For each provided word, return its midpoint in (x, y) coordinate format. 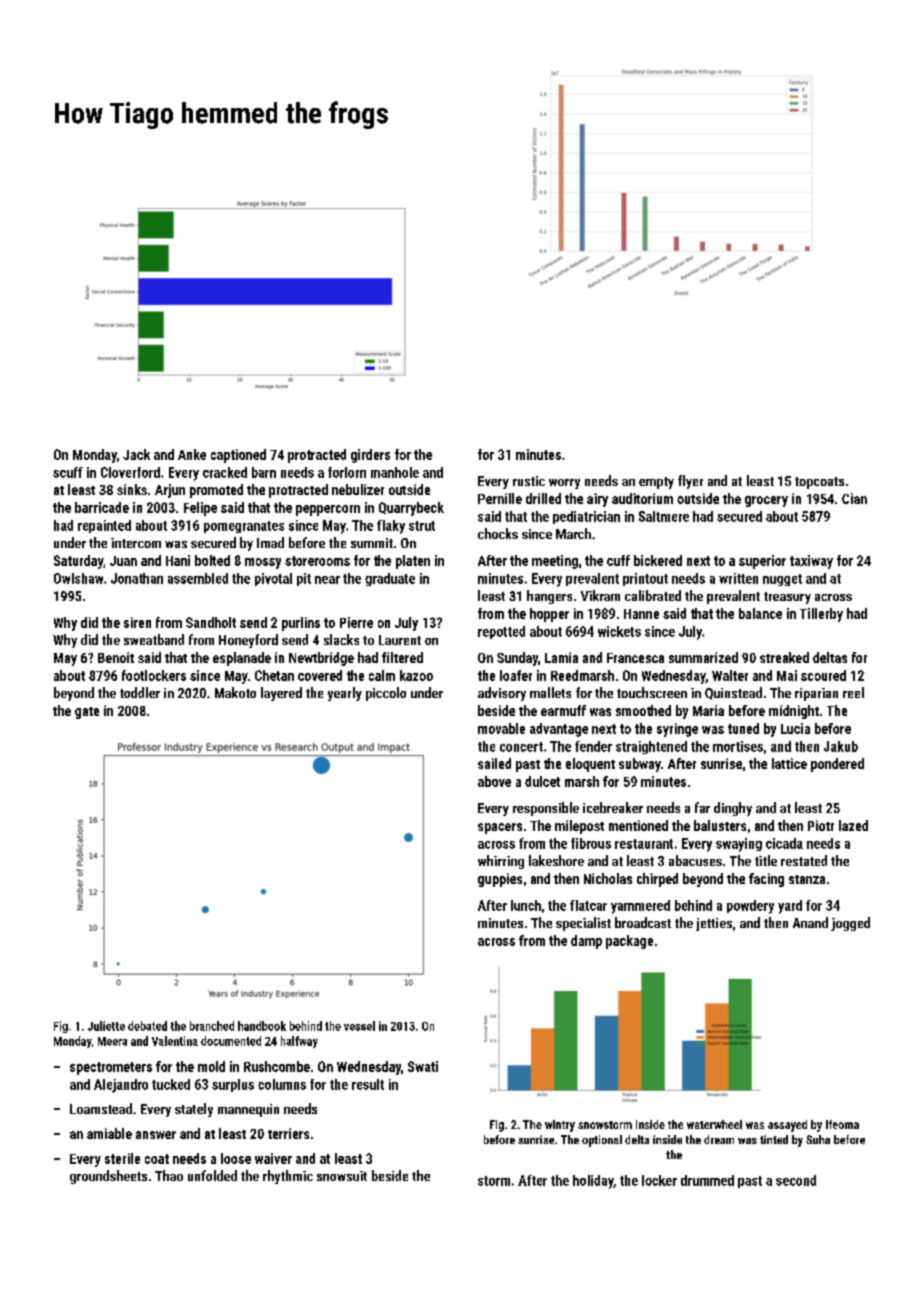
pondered (837, 765)
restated (804, 860)
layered (281, 694)
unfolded (212, 1175)
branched (212, 1026)
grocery (766, 501)
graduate (390, 579)
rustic (529, 481)
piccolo (386, 694)
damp (586, 942)
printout (645, 579)
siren (137, 622)
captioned (238, 456)
